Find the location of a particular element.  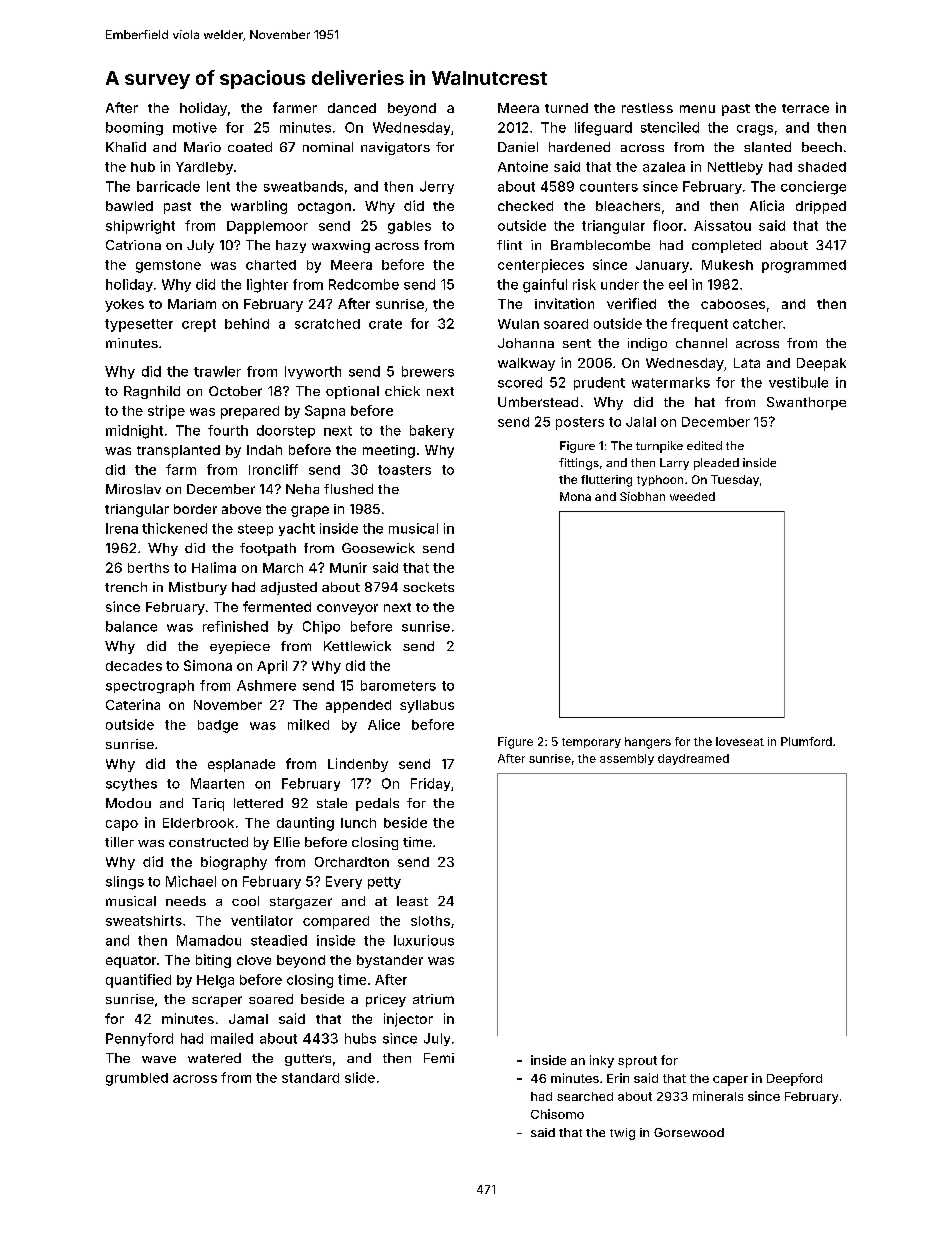

watermarks is located at coordinates (671, 382).
